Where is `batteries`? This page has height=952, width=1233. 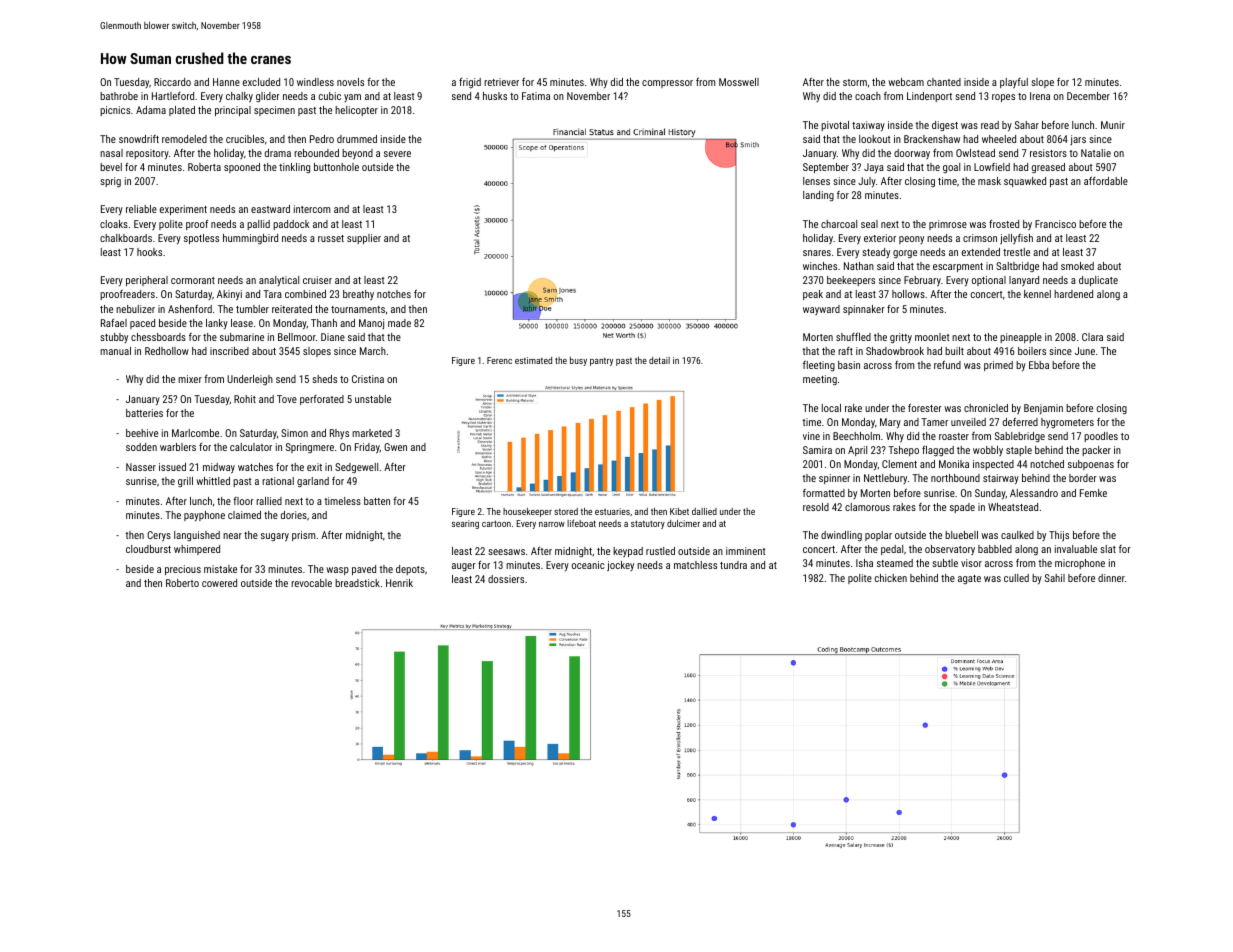
batteries is located at coordinates (144, 413).
